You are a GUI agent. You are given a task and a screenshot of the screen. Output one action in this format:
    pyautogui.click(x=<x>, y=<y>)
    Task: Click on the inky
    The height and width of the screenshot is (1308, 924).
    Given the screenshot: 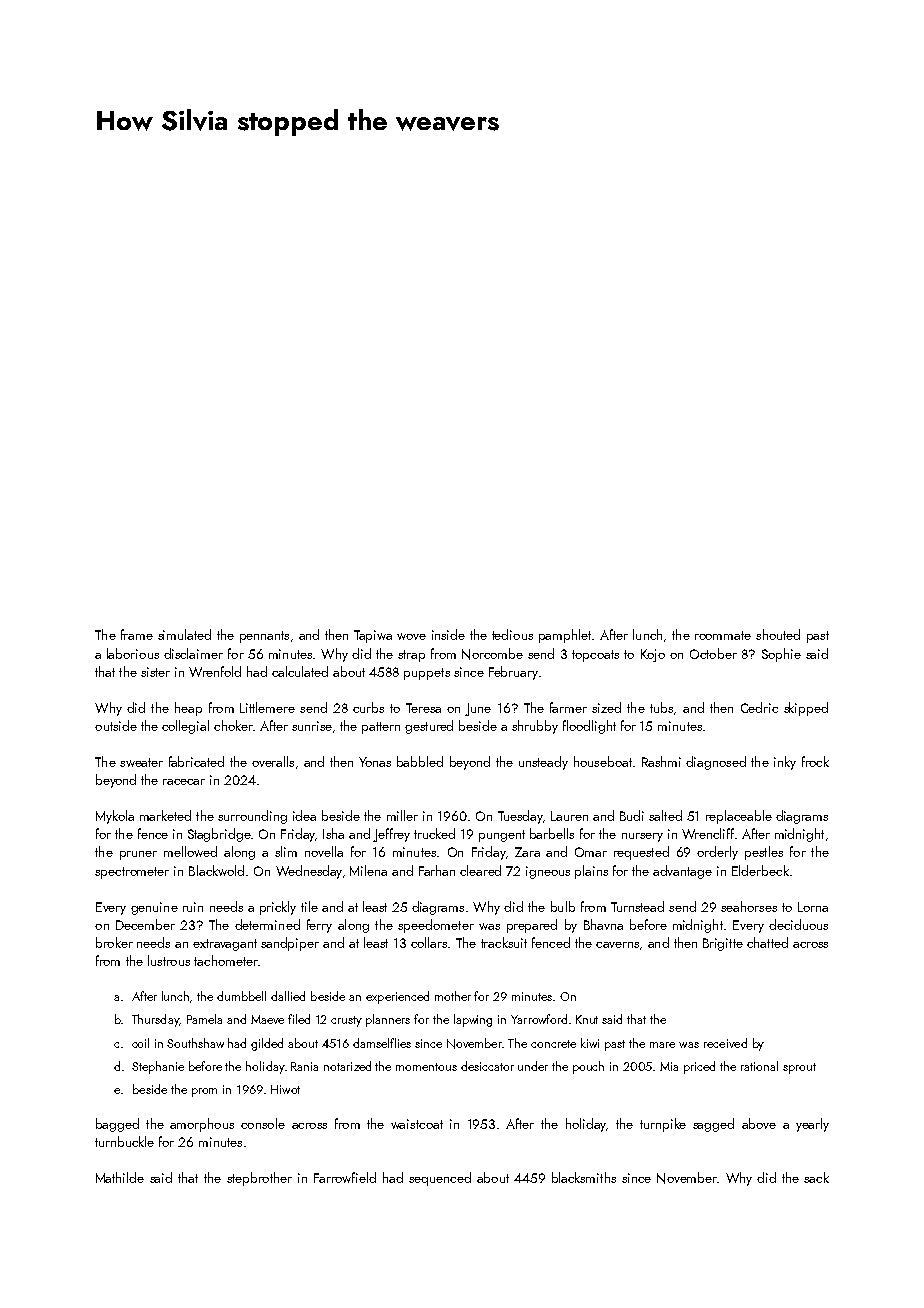 What is the action you would take?
    pyautogui.click(x=785, y=763)
